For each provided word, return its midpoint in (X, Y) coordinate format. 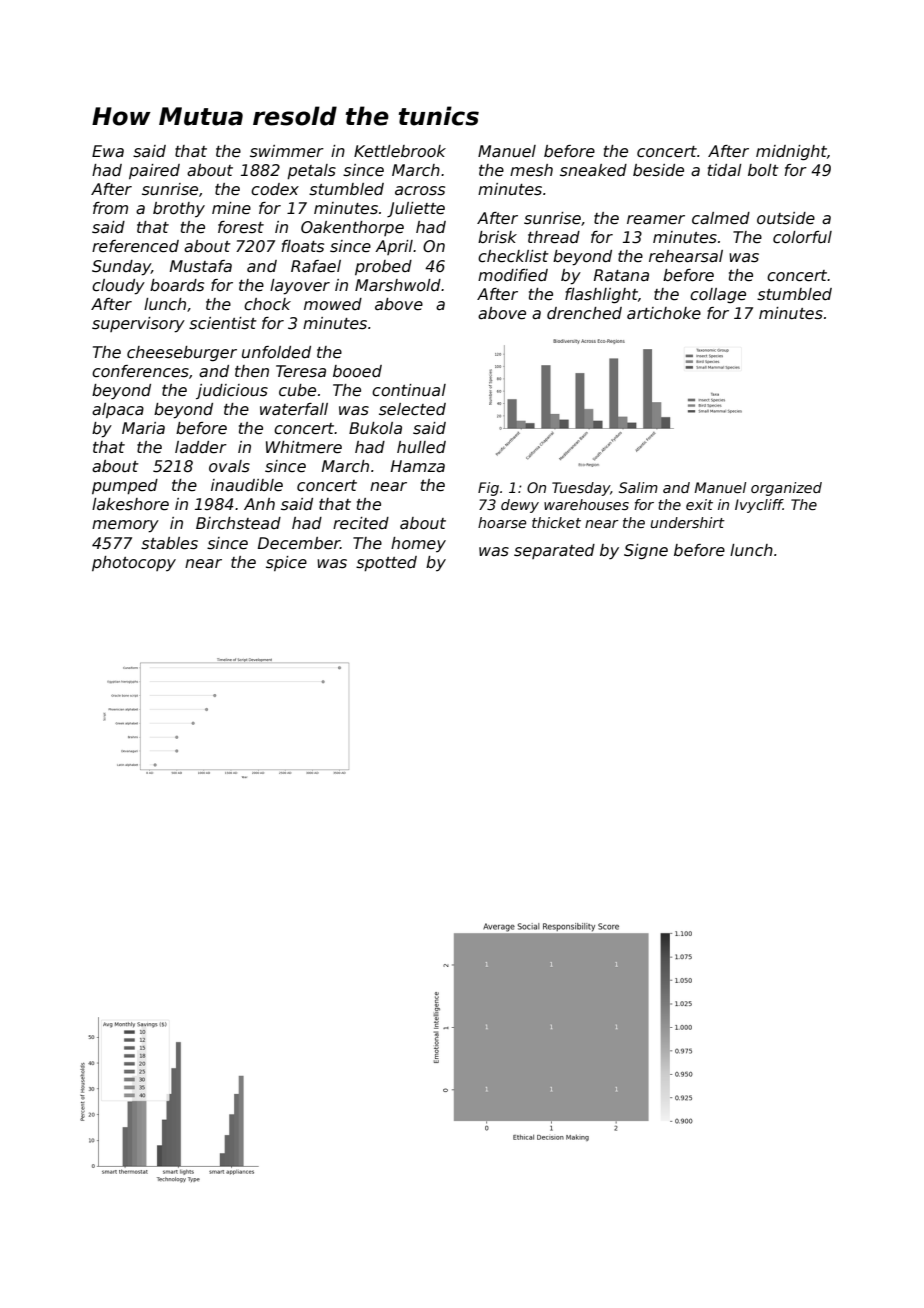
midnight (791, 152)
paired (154, 171)
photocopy (134, 563)
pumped (125, 486)
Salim (638, 487)
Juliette (416, 209)
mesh (531, 170)
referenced (135, 246)
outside (786, 218)
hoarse (502, 522)
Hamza (418, 466)
